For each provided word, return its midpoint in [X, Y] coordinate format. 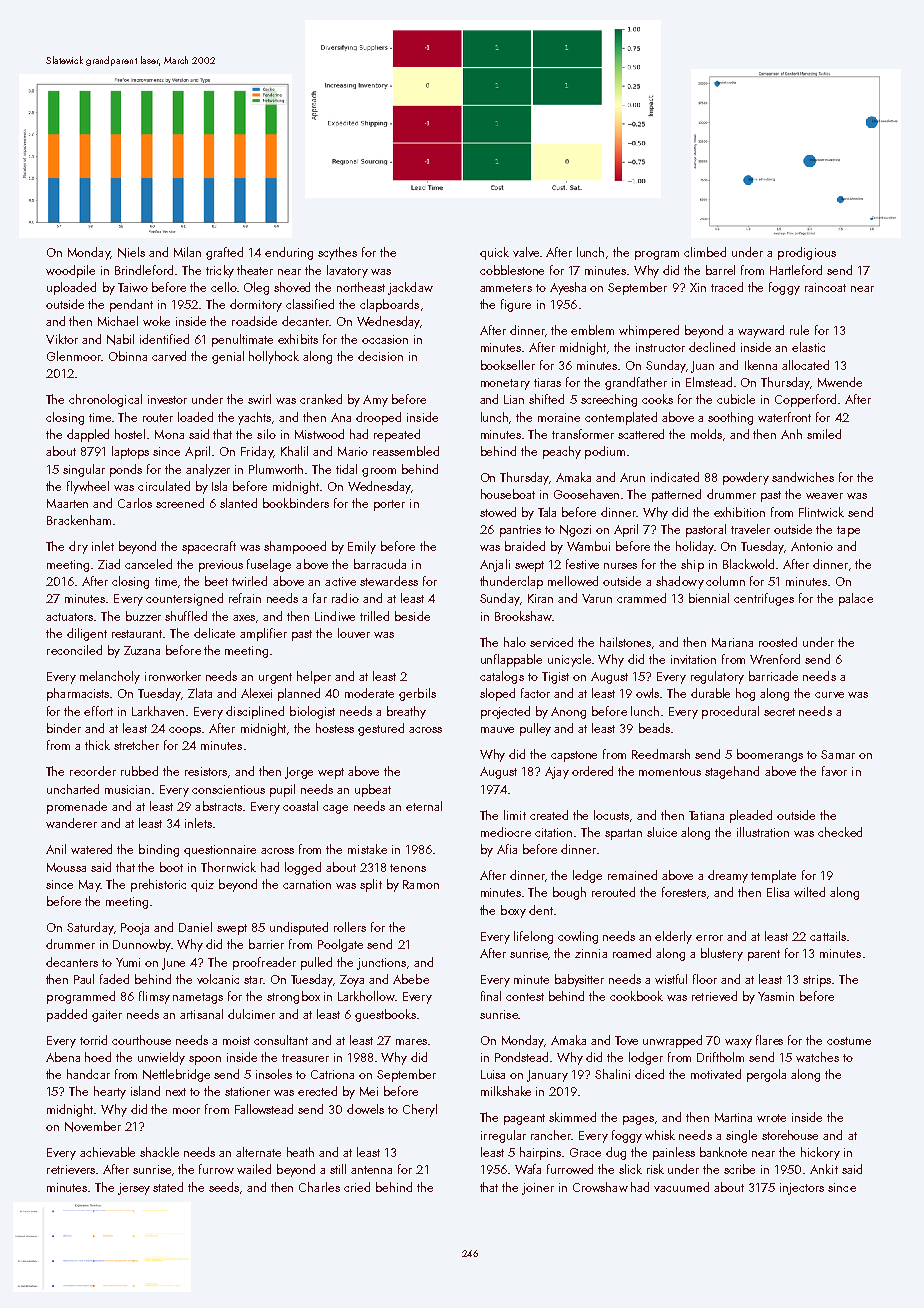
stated [168, 1187]
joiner [538, 1189]
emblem [592, 330]
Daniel [195, 927]
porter [389, 505]
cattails [828, 936]
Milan [187, 252]
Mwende [840, 382]
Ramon [421, 884]
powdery [746, 478]
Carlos [135, 503]
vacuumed [681, 1187]
